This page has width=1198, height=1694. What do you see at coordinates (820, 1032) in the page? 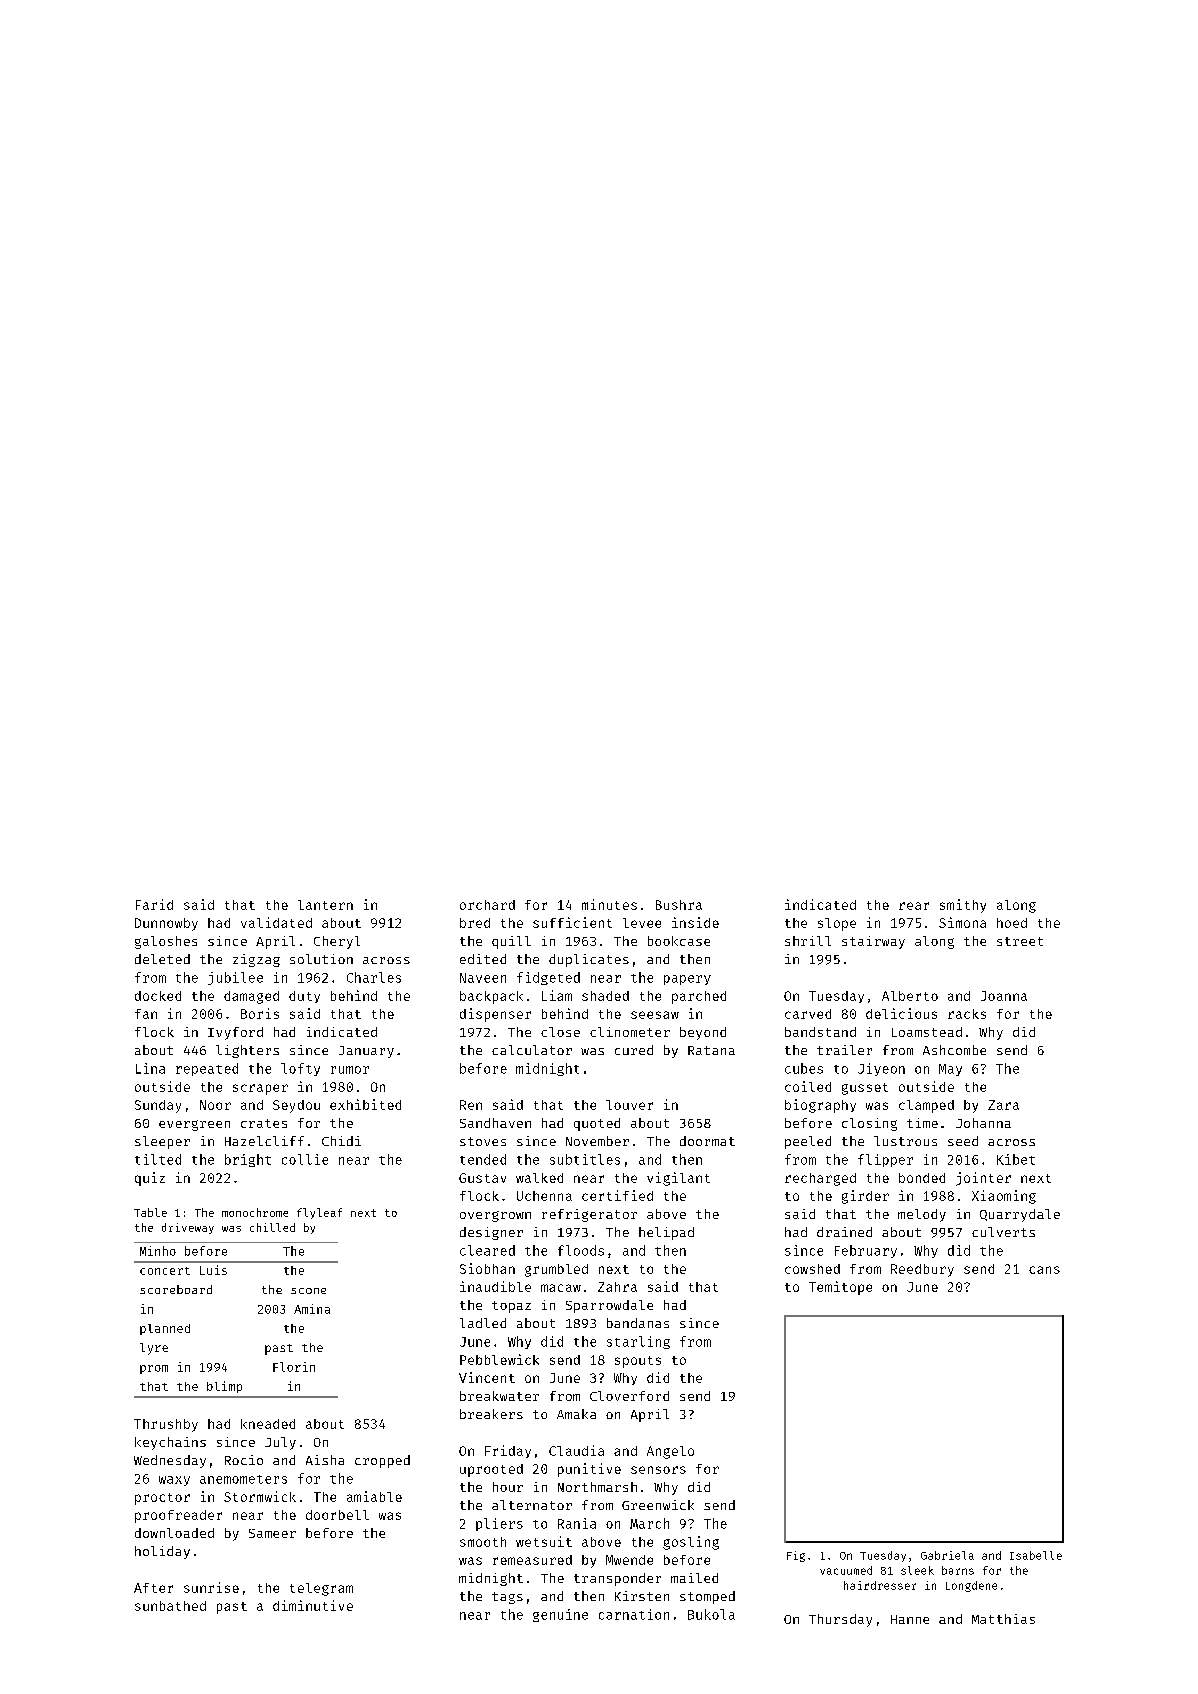
I see `bandstand` at bounding box center [820, 1032].
